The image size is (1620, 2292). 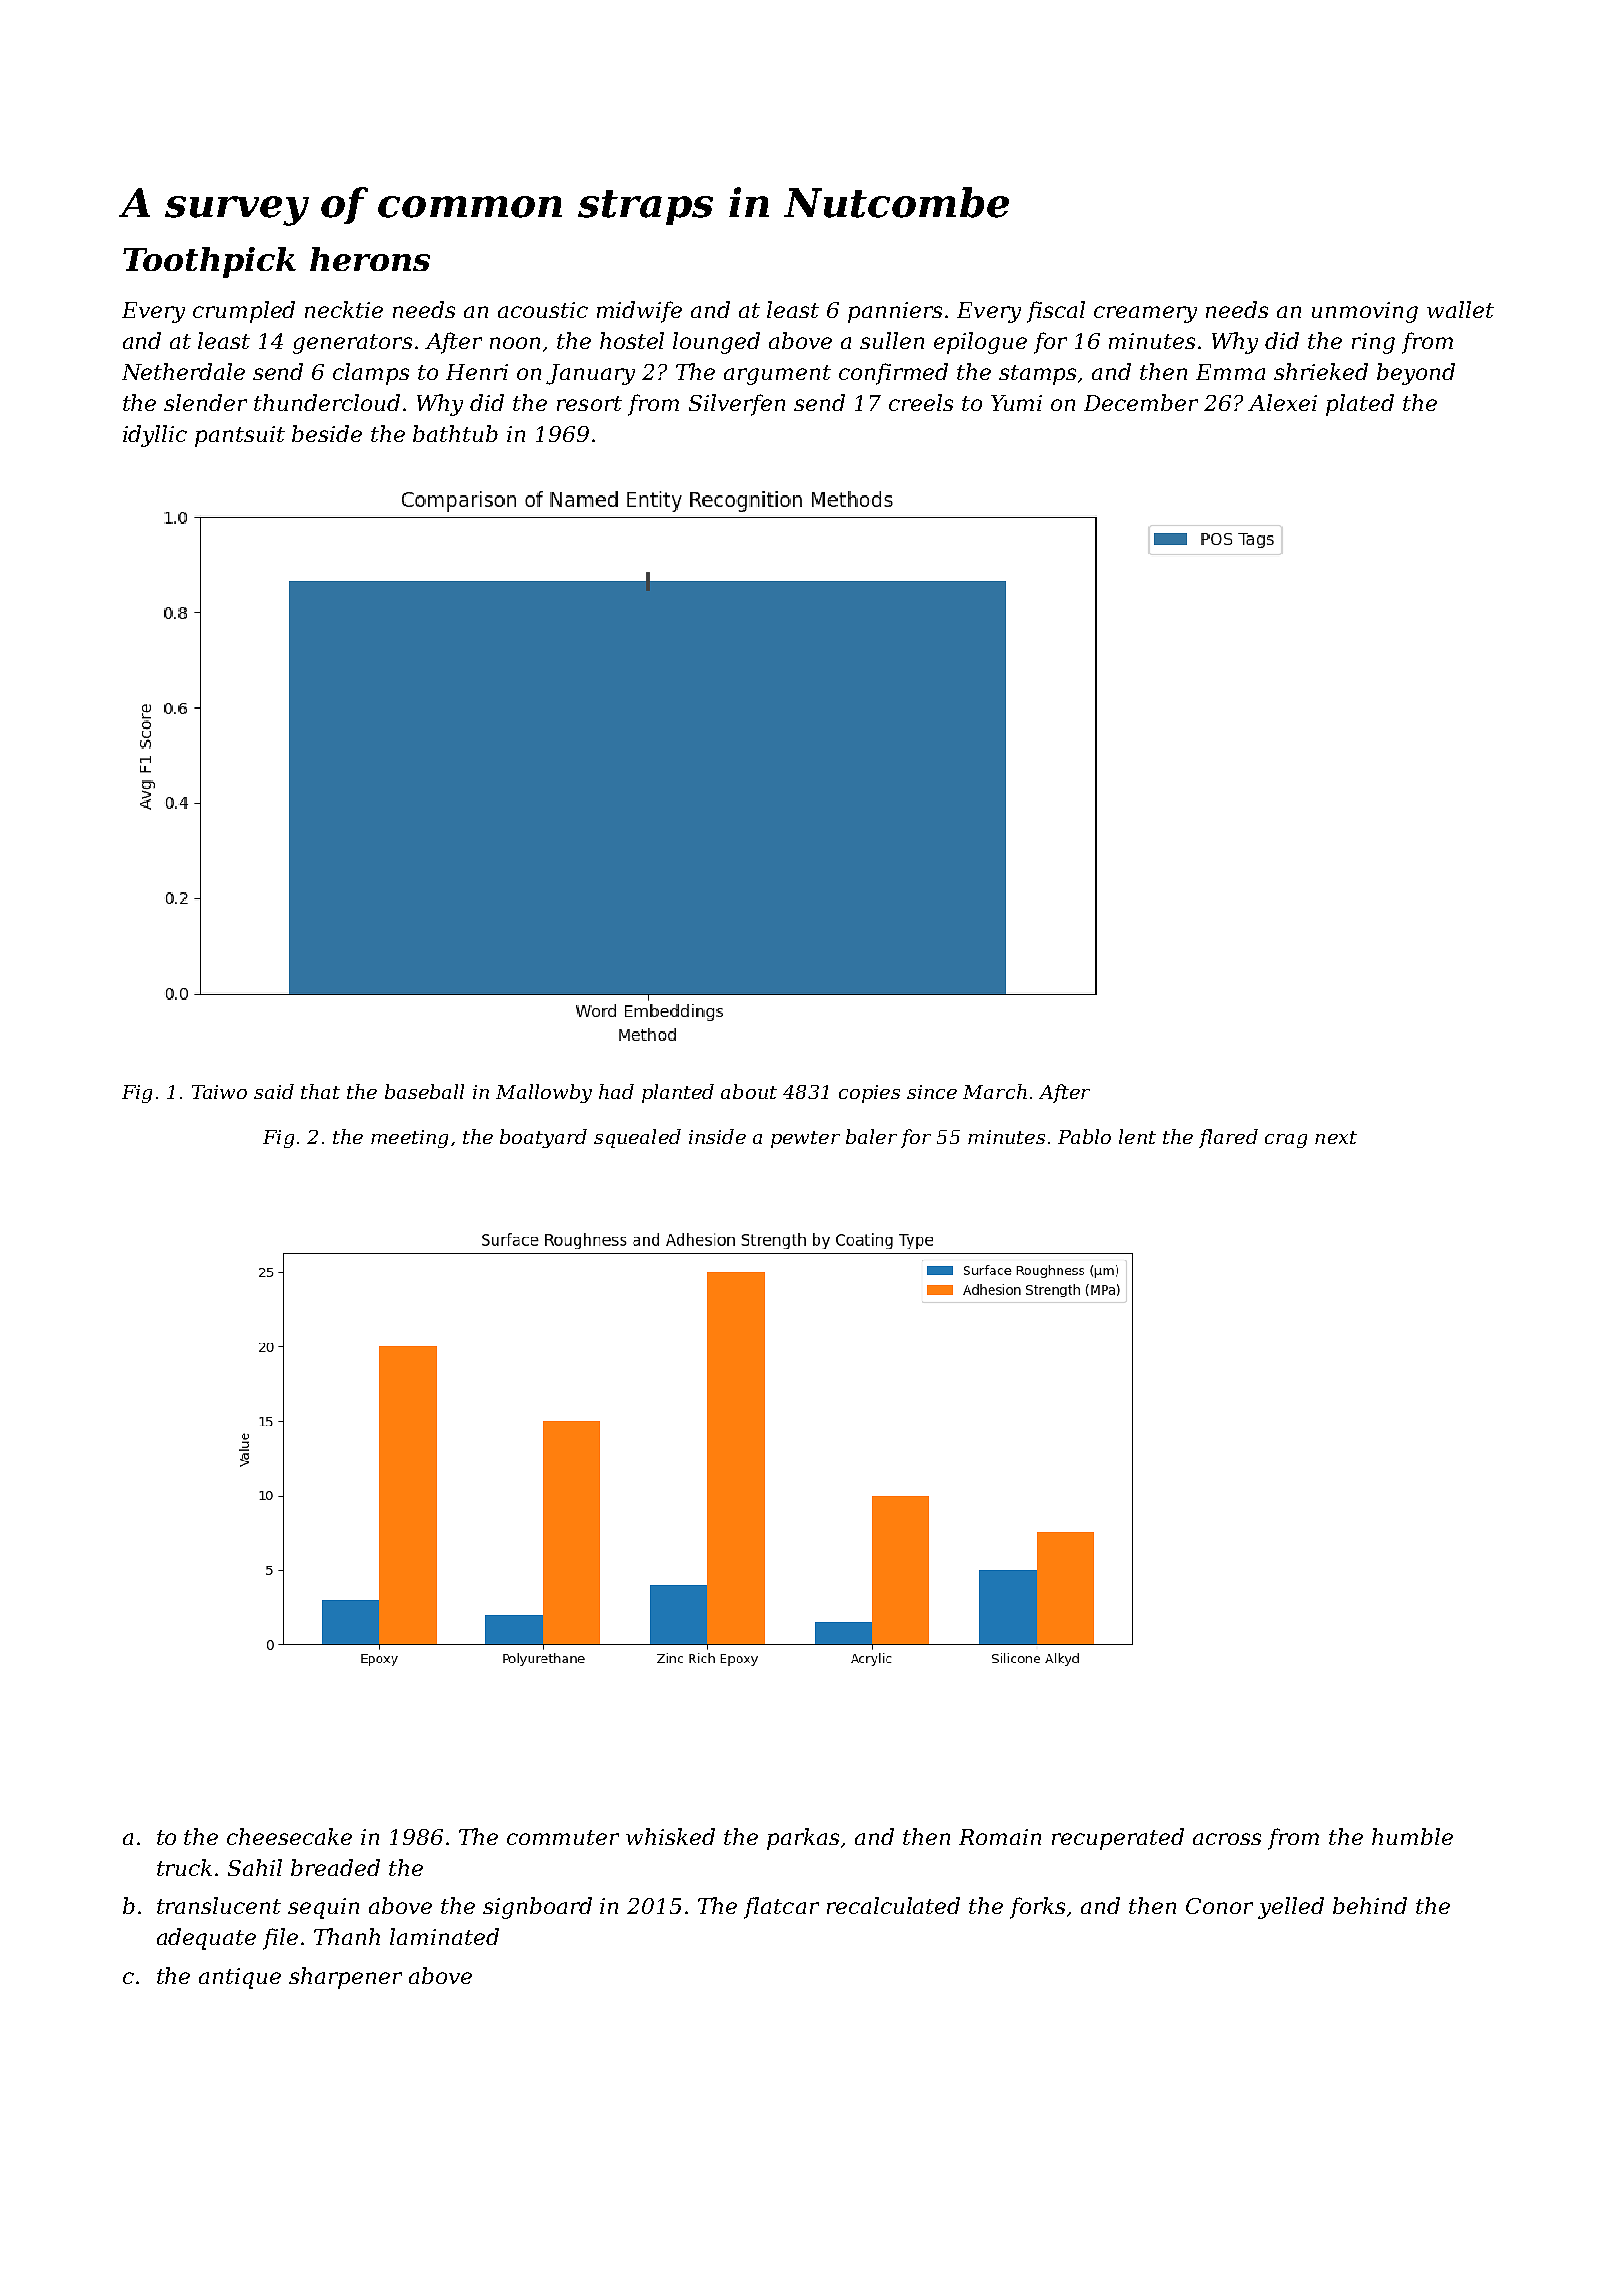 What do you see at coordinates (1336, 1137) in the screenshot?
I see `next` at bounding box center [1336, 1137].
